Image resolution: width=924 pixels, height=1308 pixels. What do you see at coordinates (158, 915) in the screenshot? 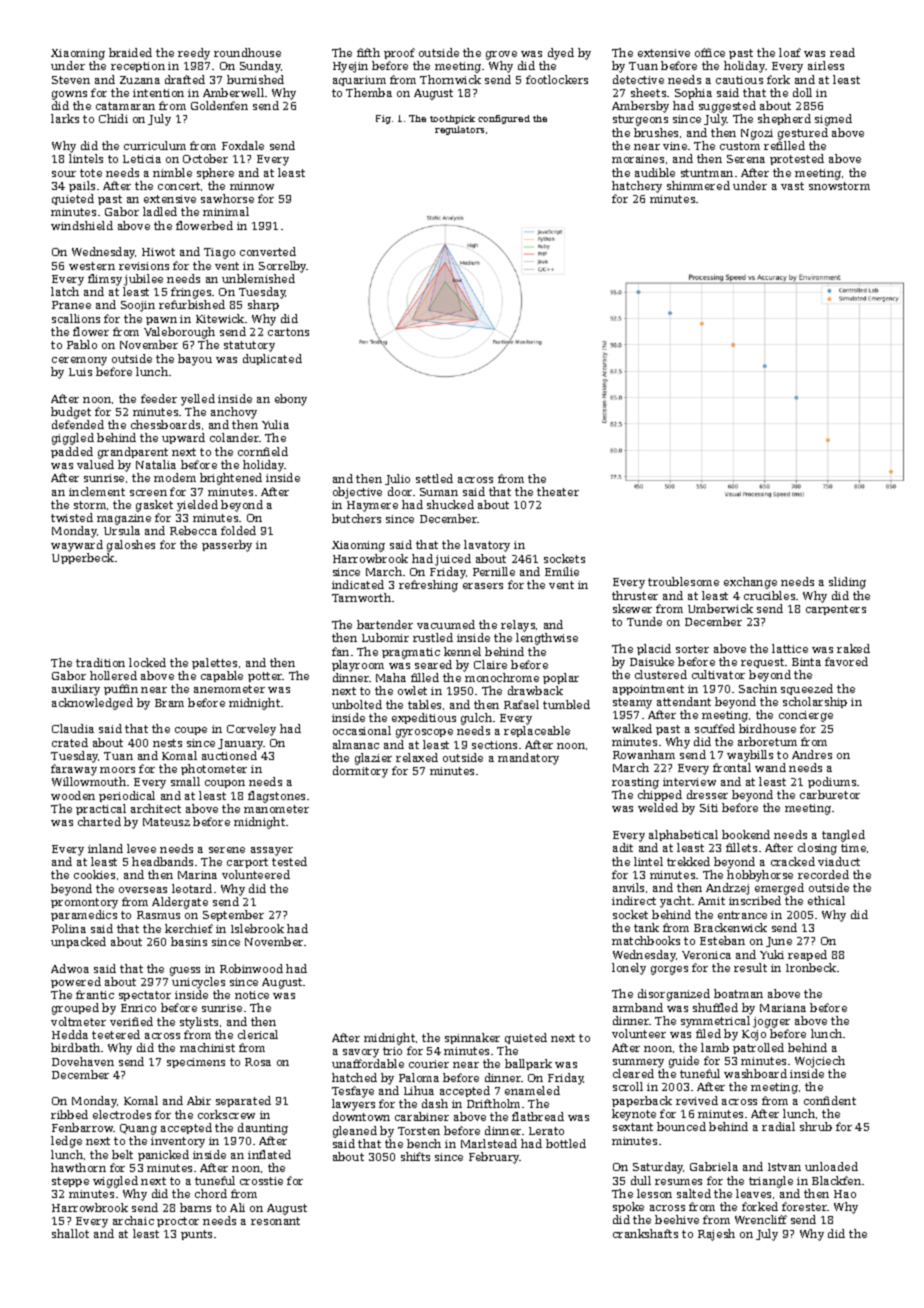
I see `Rasmus` at bounding box center [158, 915].
